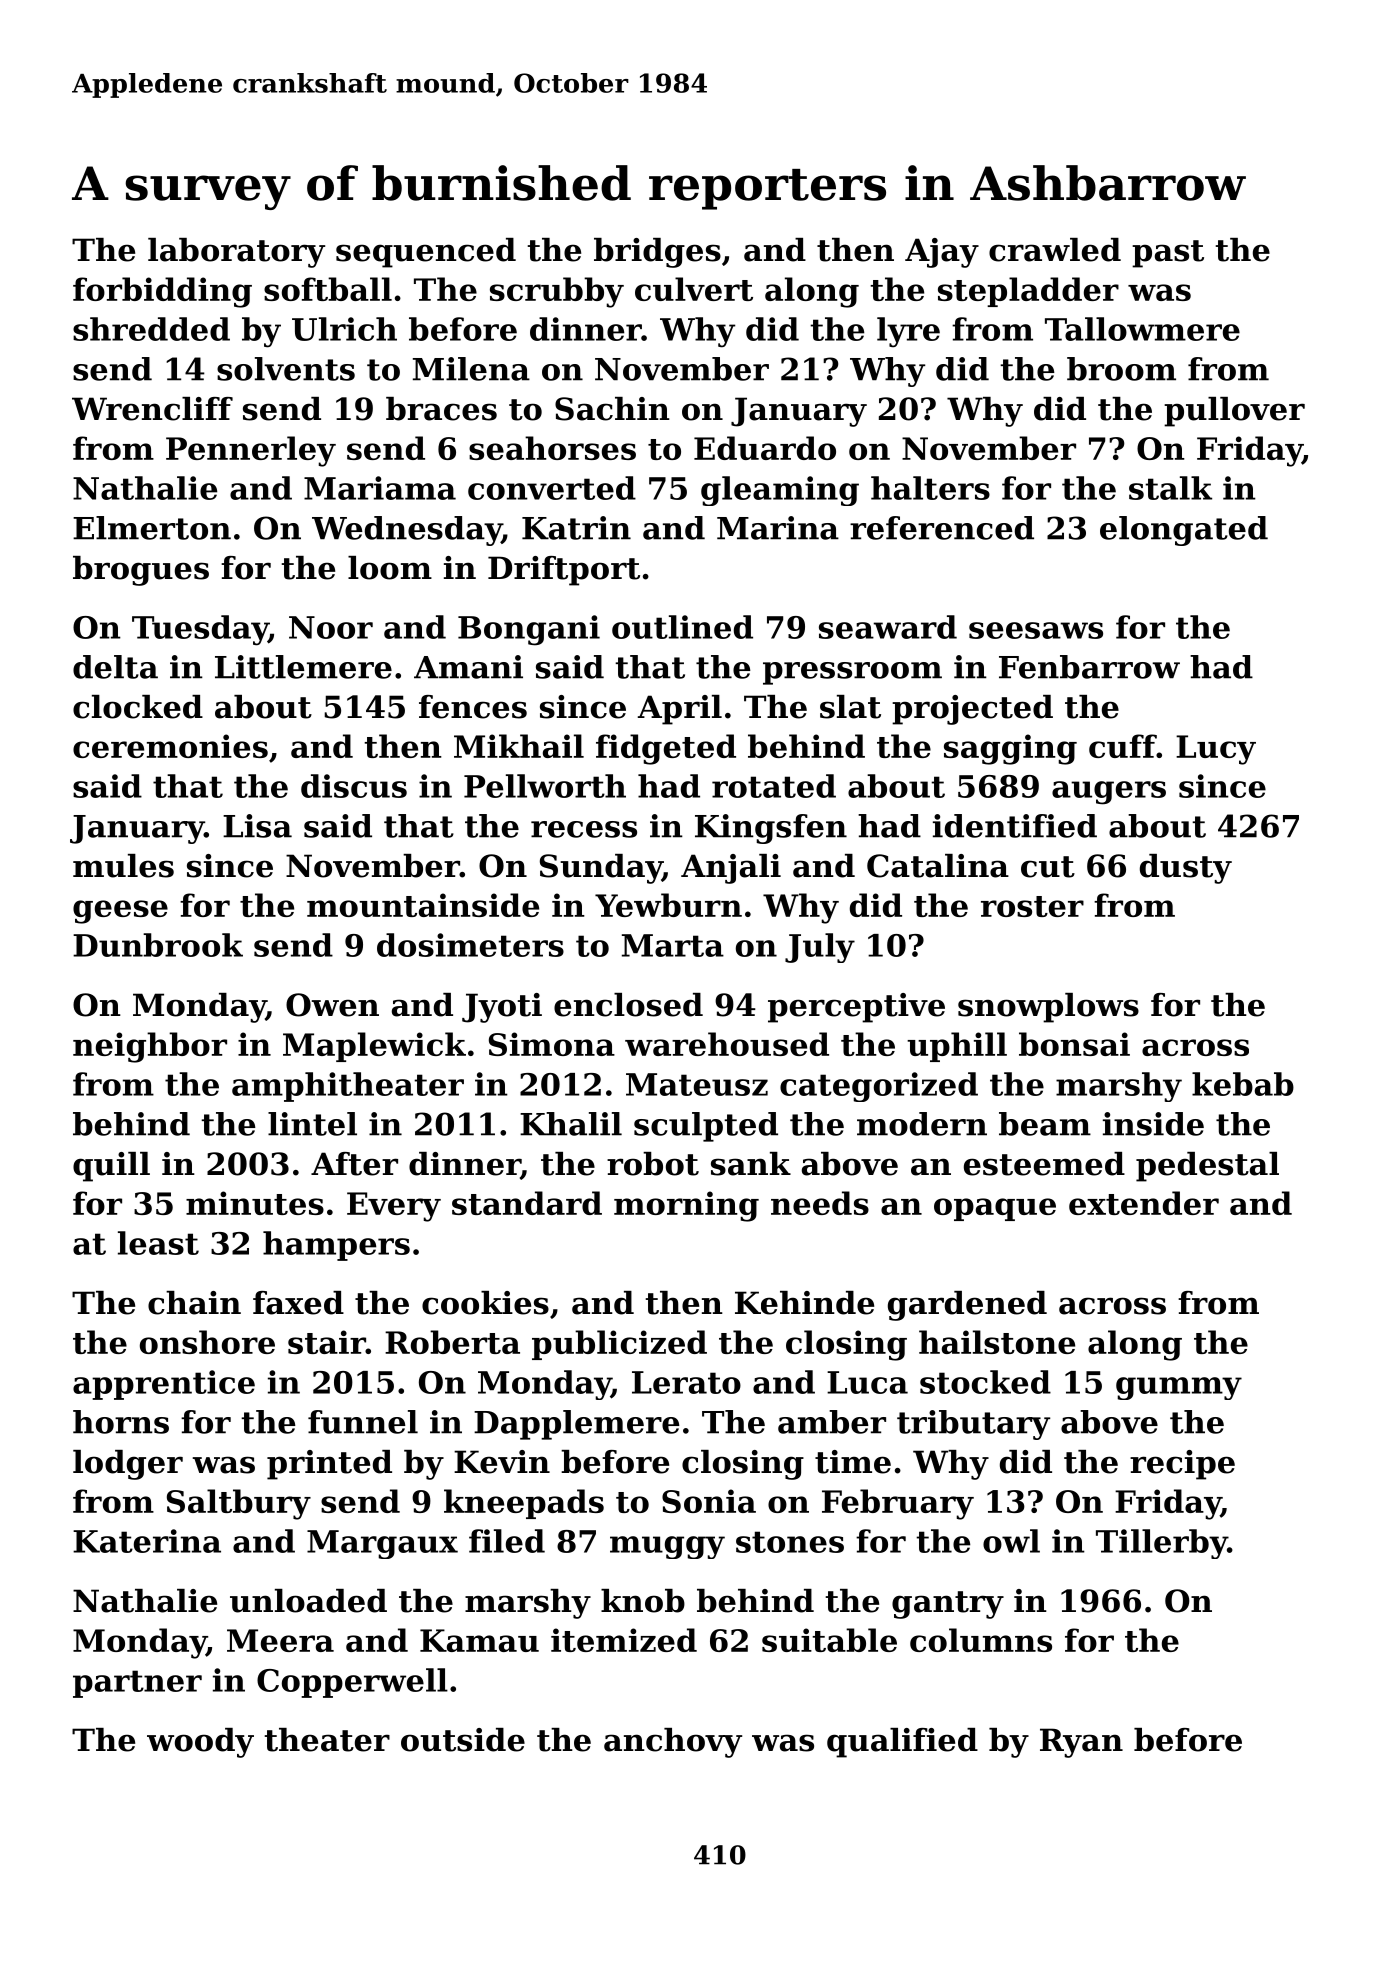 This page has height=1969, width=1386. Describe the element at coordinates (200, 1743) in the page. I see `woody` at that location.
